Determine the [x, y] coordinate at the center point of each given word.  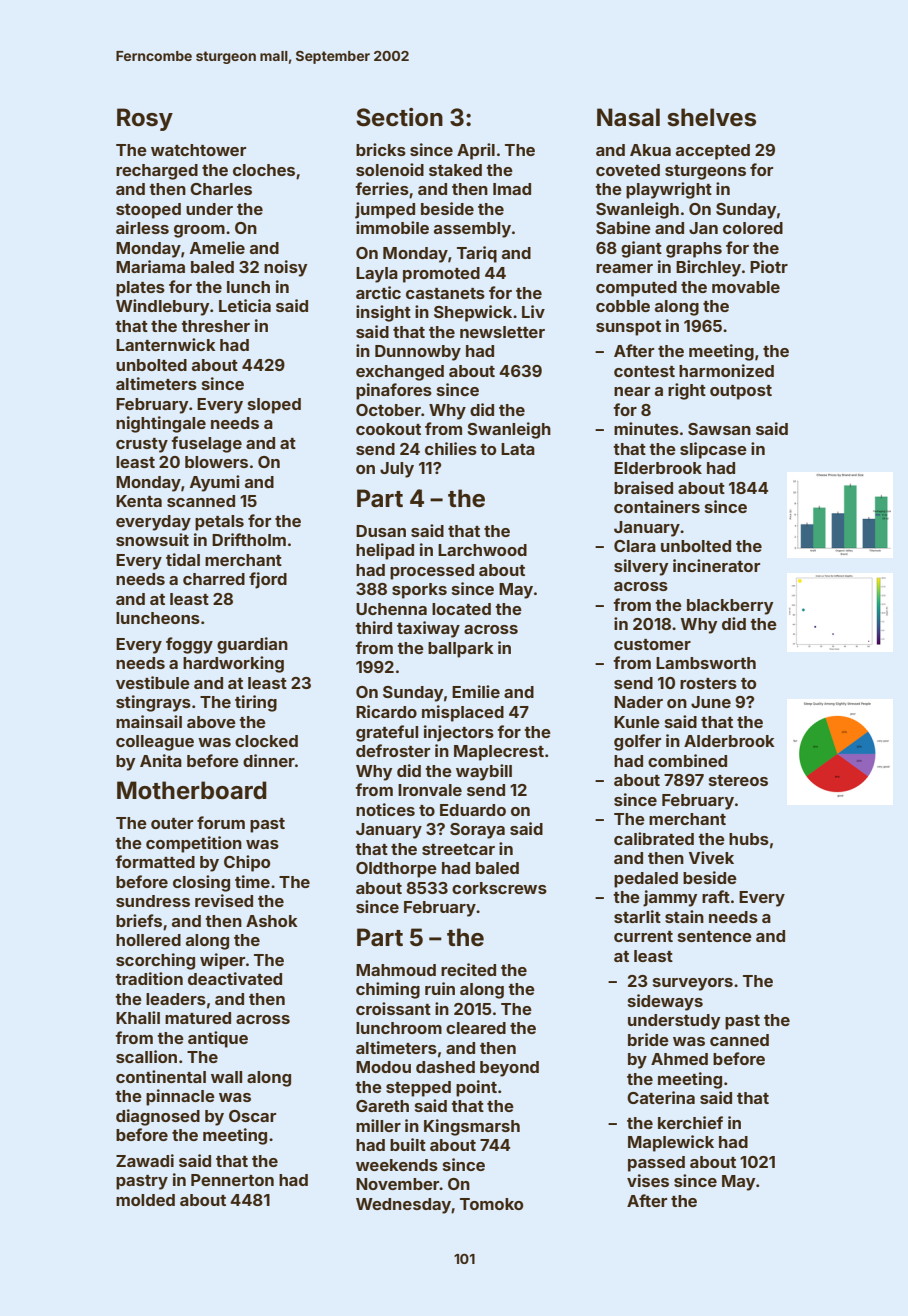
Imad [512, 189]
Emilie [476, 691]
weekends [397, 1165]
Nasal [628, 117]
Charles [221, 189]
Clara [635, 546]
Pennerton [232, 1180]
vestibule [153, 682]
